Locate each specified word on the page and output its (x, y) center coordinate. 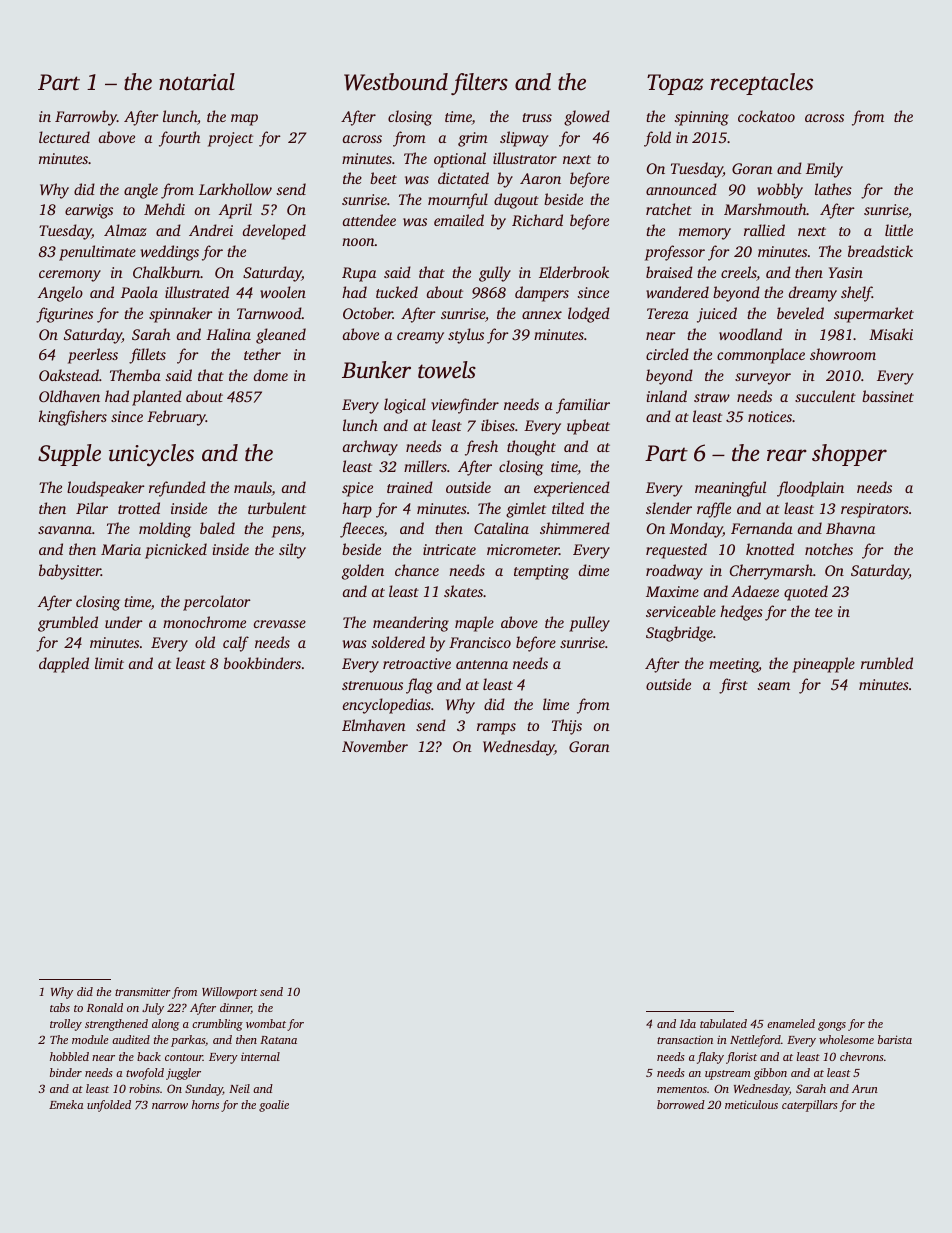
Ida (688, 1023)
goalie (274, 1106)
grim (473, 139)
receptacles (762, 84)
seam (773, 686)
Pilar (92, 508)
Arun (865, 1088)
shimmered (575, 528)
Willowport (230, 993)
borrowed (681, 1104)
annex (542, 315)
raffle (714, 510)
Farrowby (86, 118)
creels (738, 272)
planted (157, 398)
